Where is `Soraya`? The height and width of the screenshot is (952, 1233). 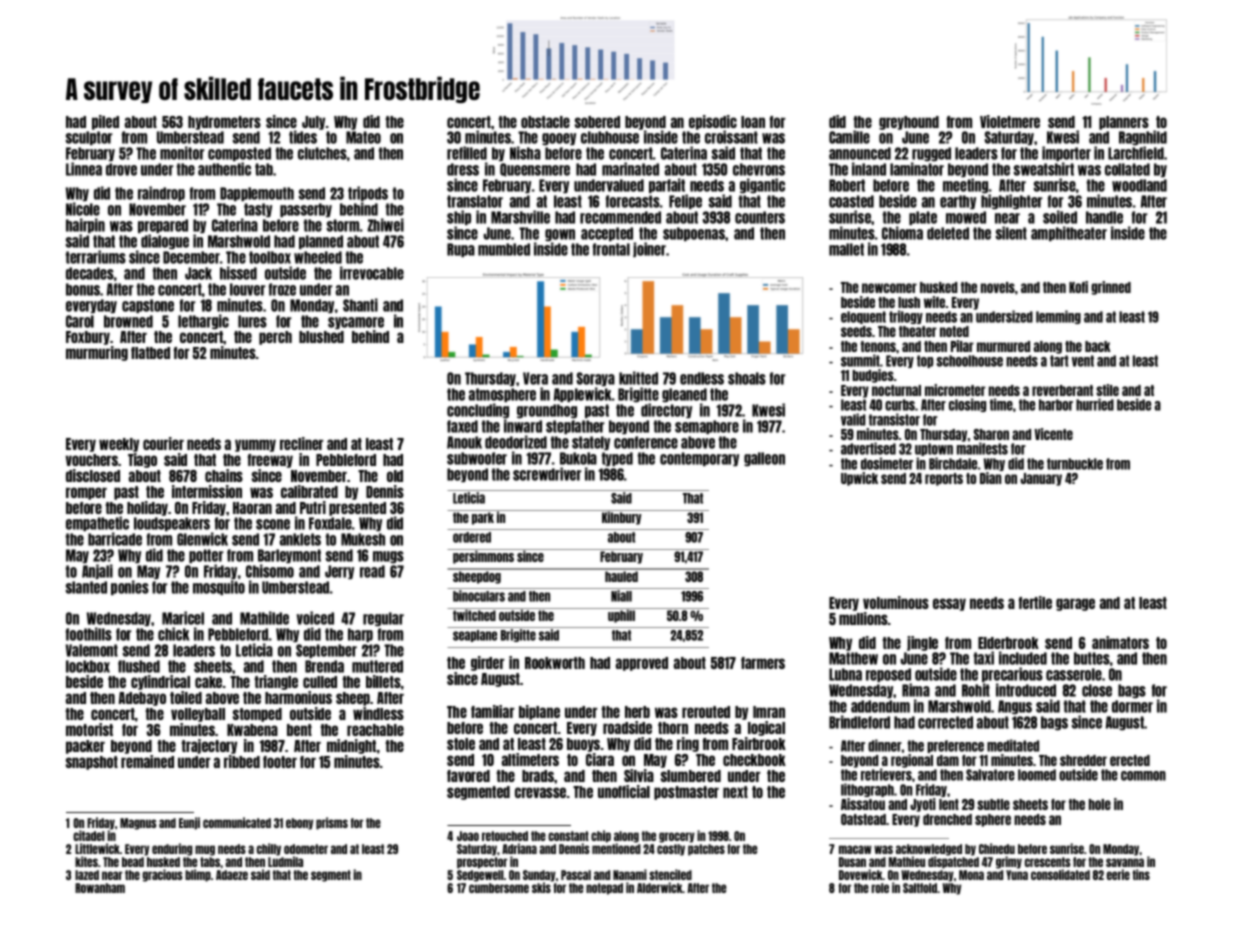 Soraya is located at coordinates (596, 379).
